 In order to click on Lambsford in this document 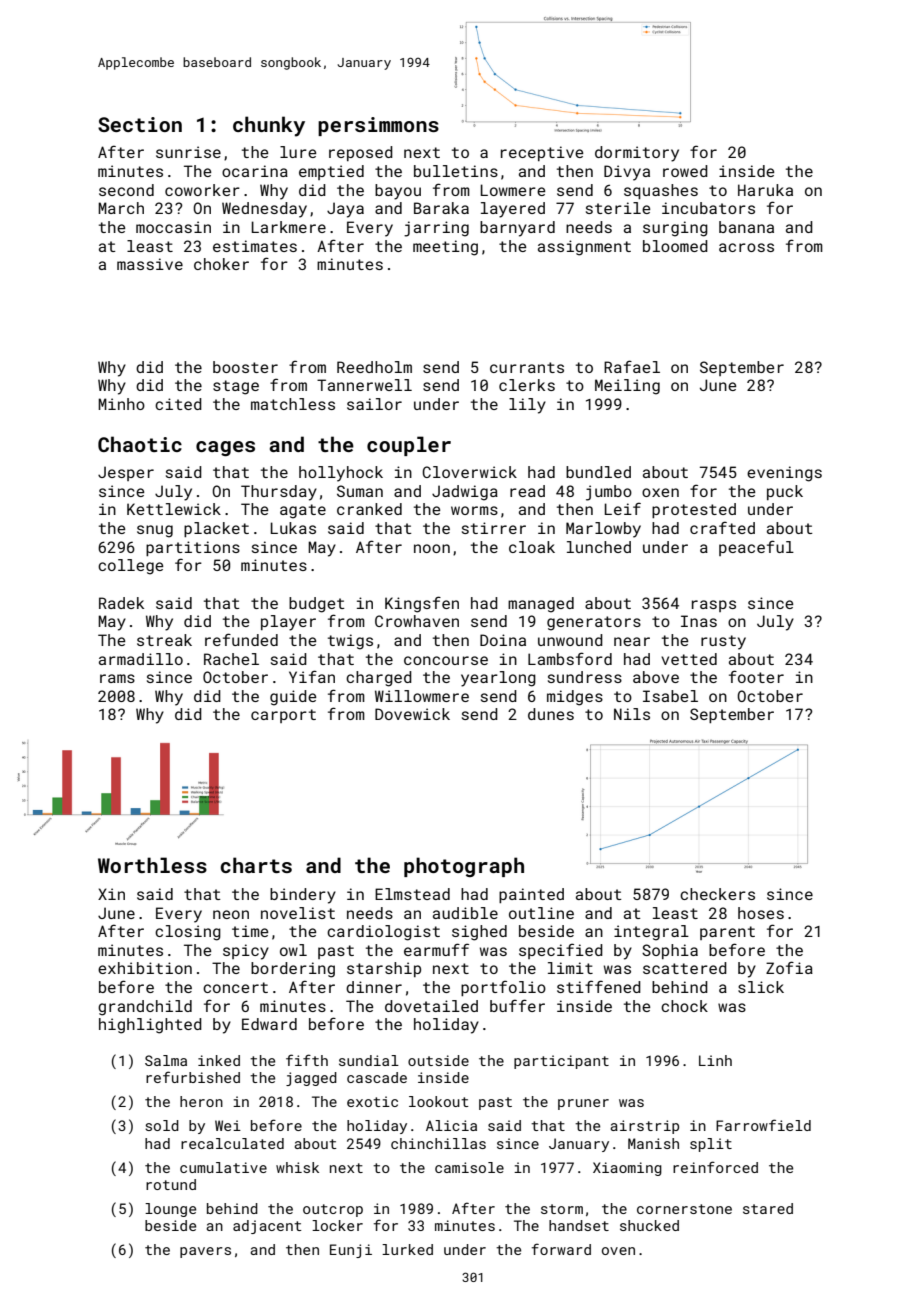, I will do `click(570, 658)`.
